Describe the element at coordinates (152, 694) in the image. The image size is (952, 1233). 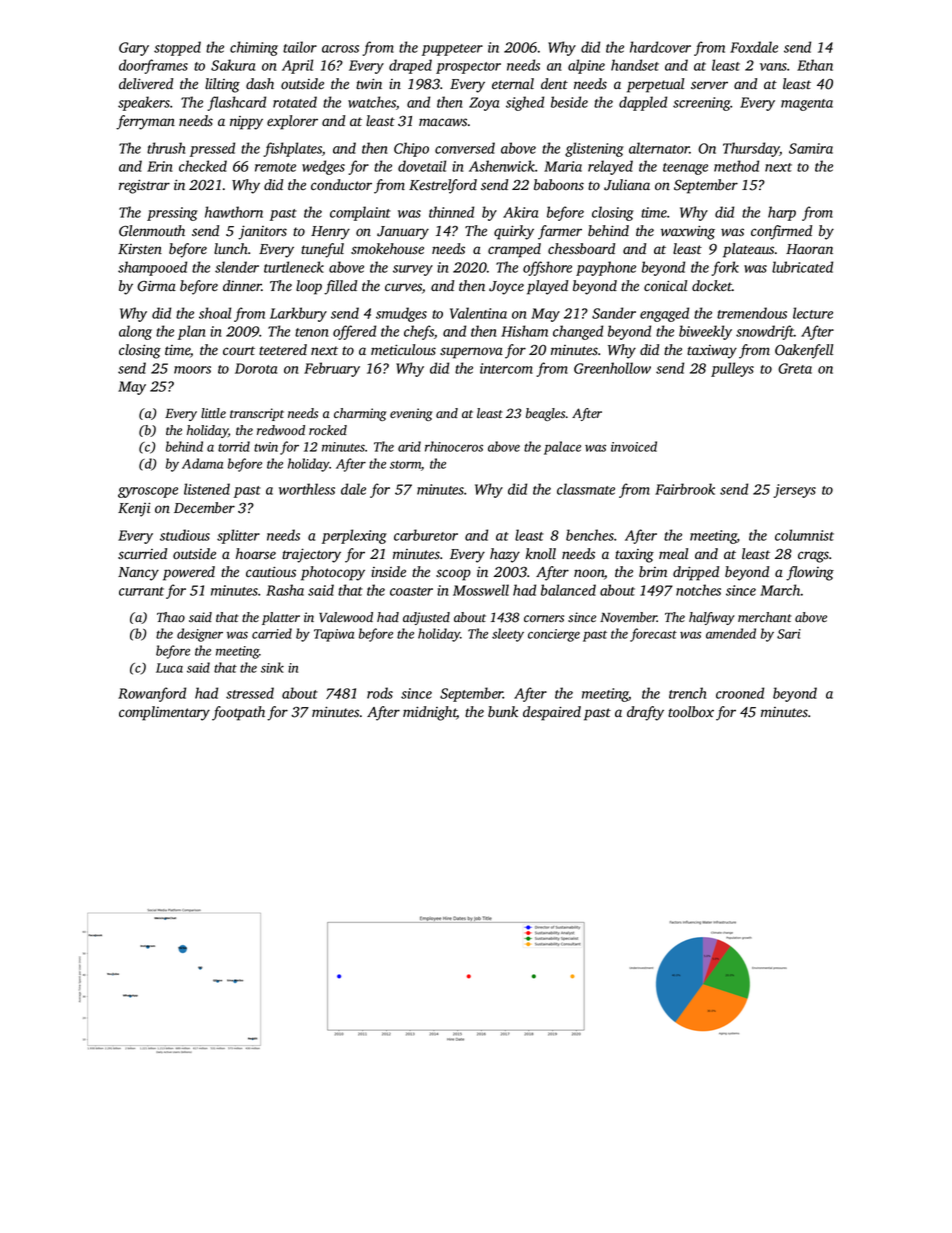
I see `Rowanford` at that location.
